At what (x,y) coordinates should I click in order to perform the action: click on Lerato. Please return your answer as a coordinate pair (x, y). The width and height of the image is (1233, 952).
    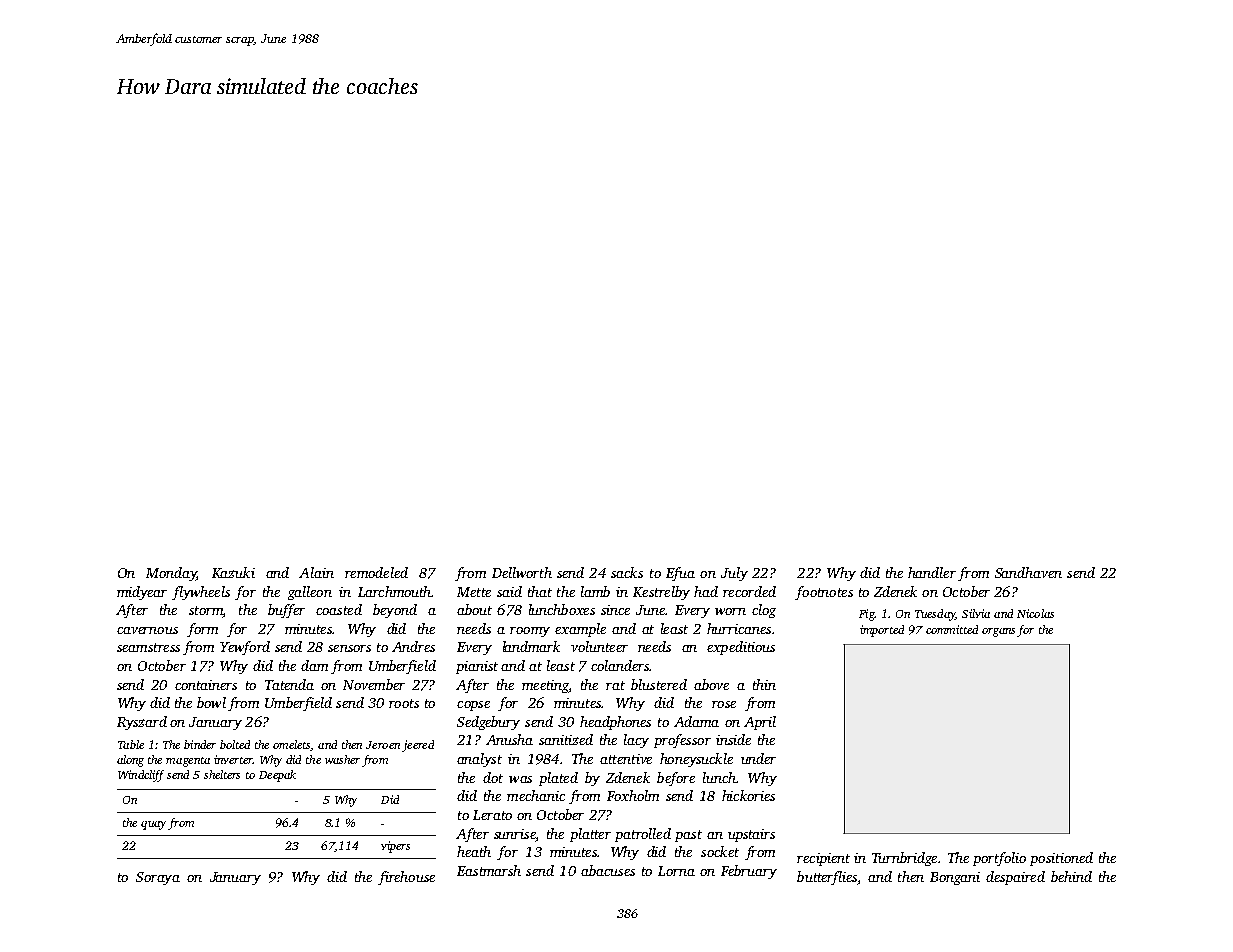
    Looking at the image, I should click on (492, 815).
